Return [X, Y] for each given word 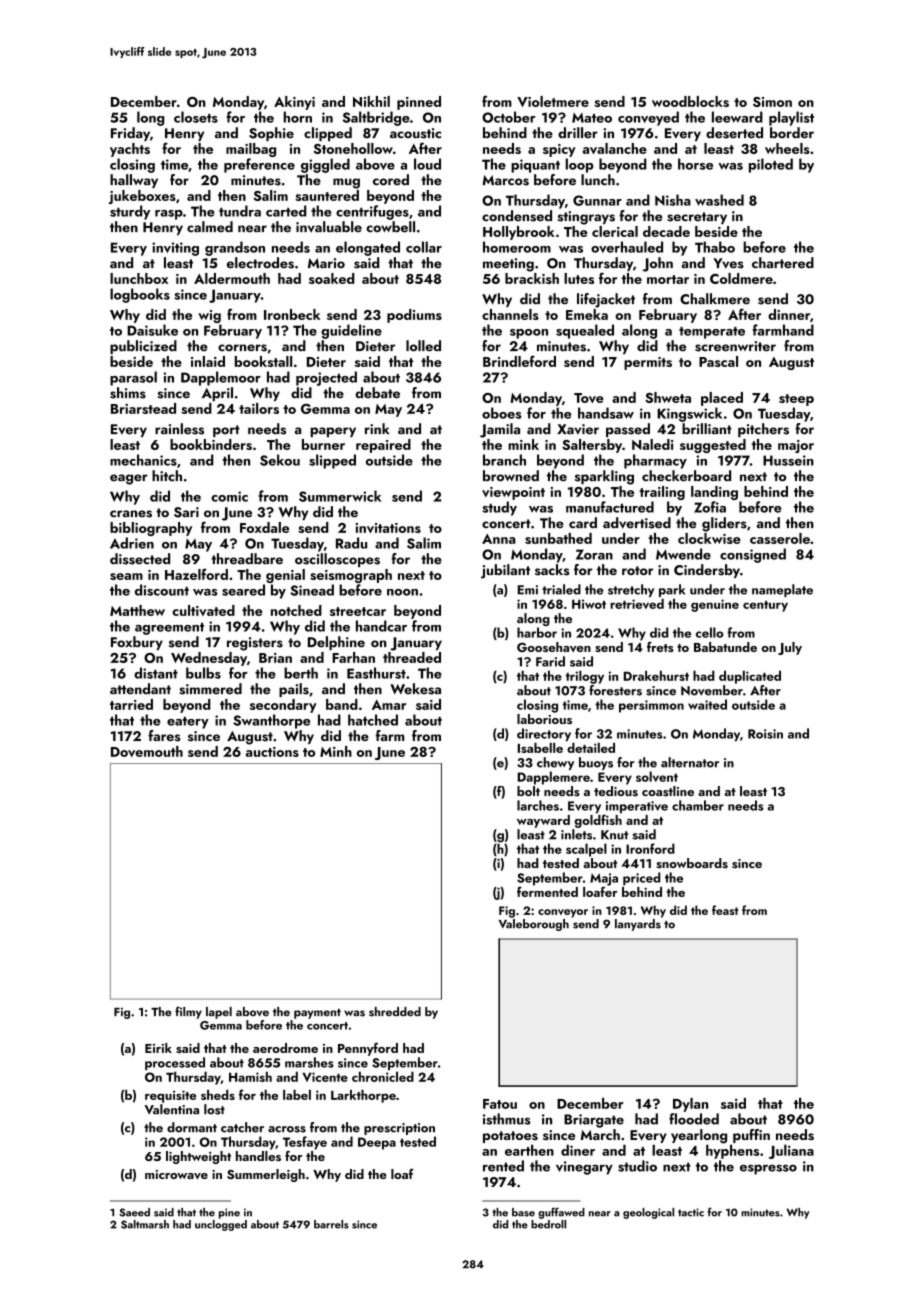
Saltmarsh [145, 1224]
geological [648, 1213]
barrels [331, 1224]
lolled [423, 346]
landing [714, 493]
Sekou [280, 460]
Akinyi [294, 103]
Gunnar [597, 200]
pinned [419, 103]
